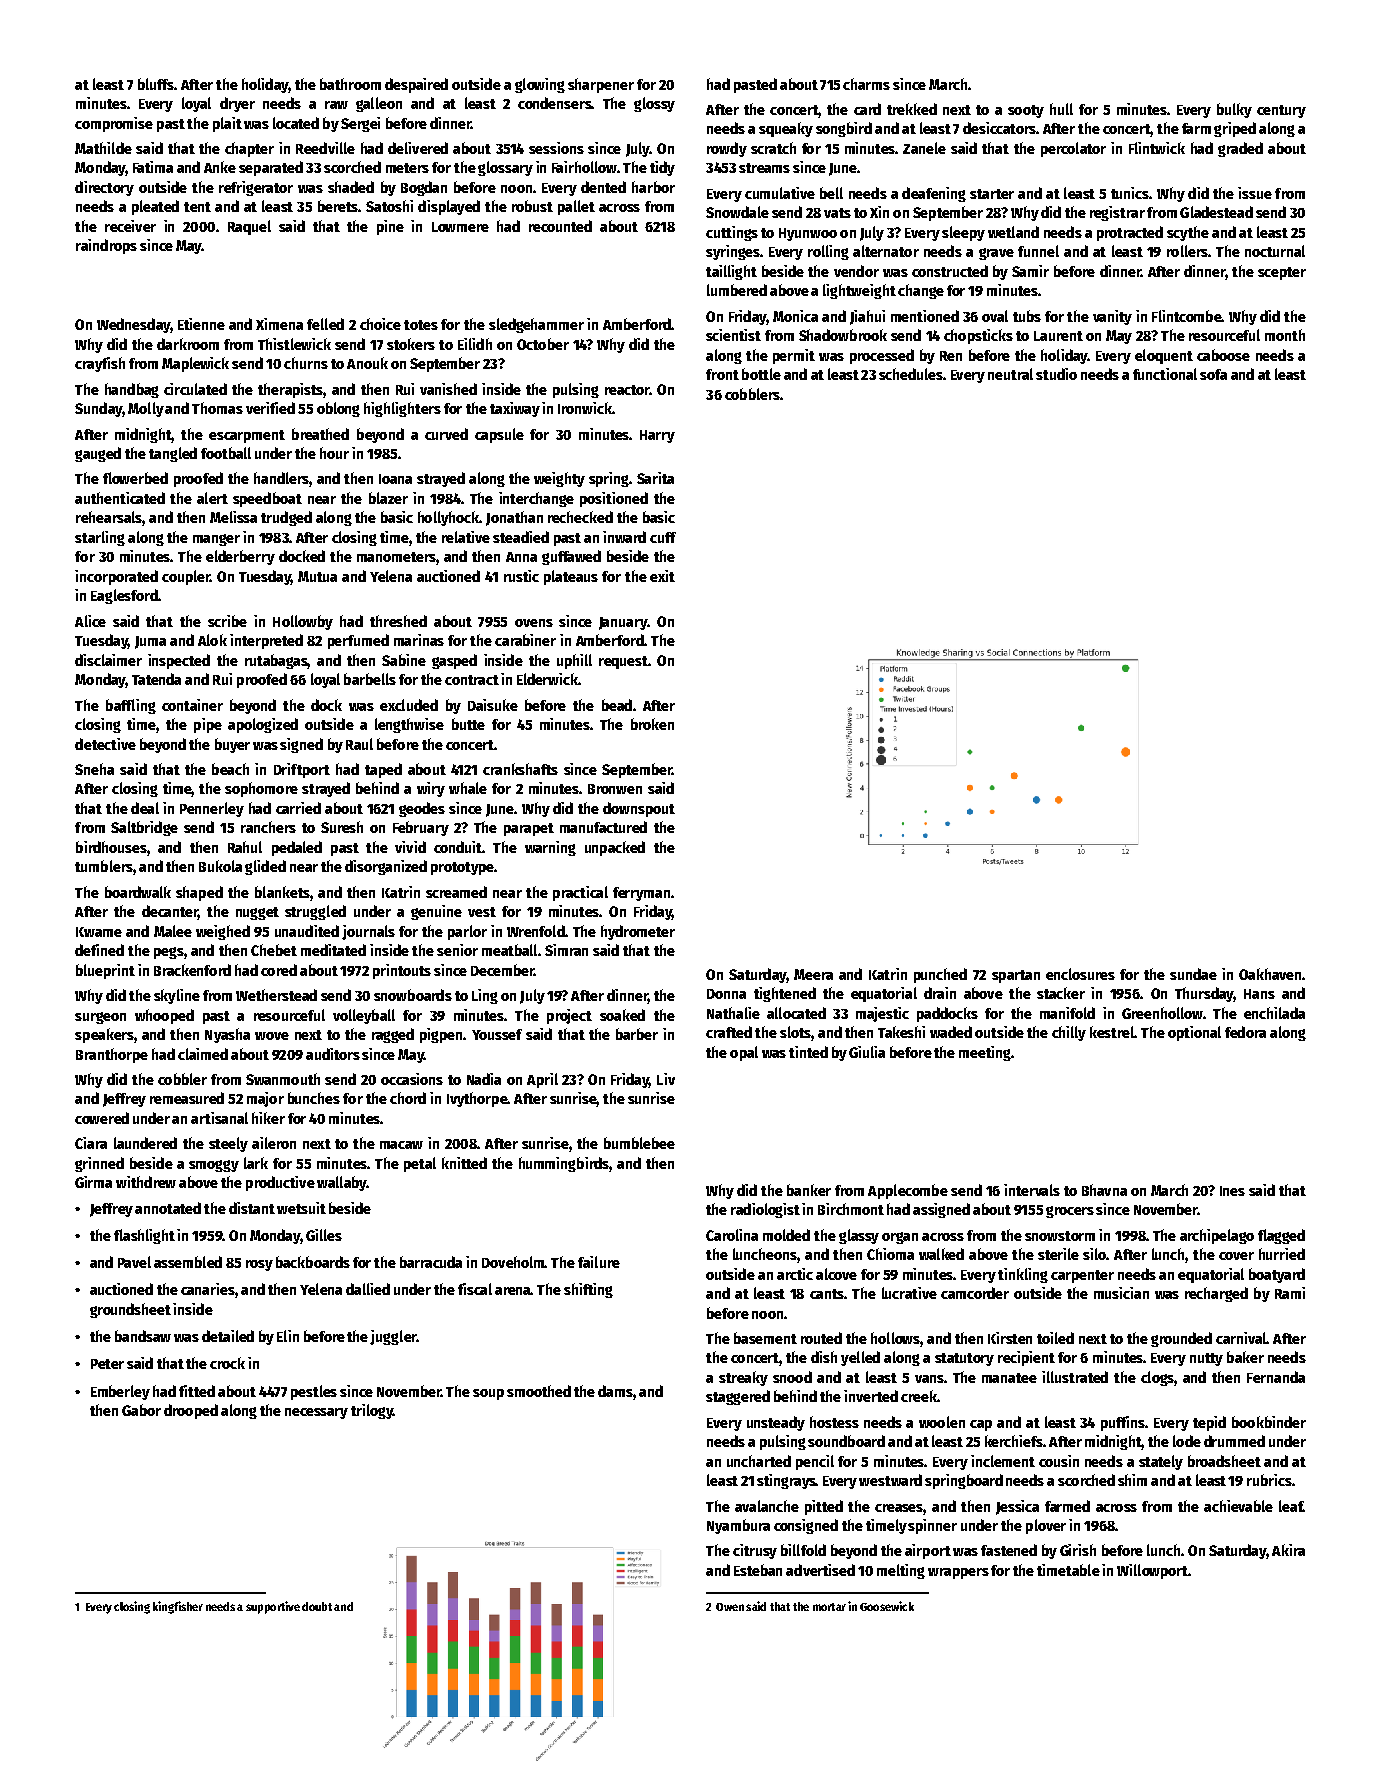 The height and width of the page is (1787, 1381). Describe the element at coordinates (104, 866) in the page. I see `tumblers` at that location.
